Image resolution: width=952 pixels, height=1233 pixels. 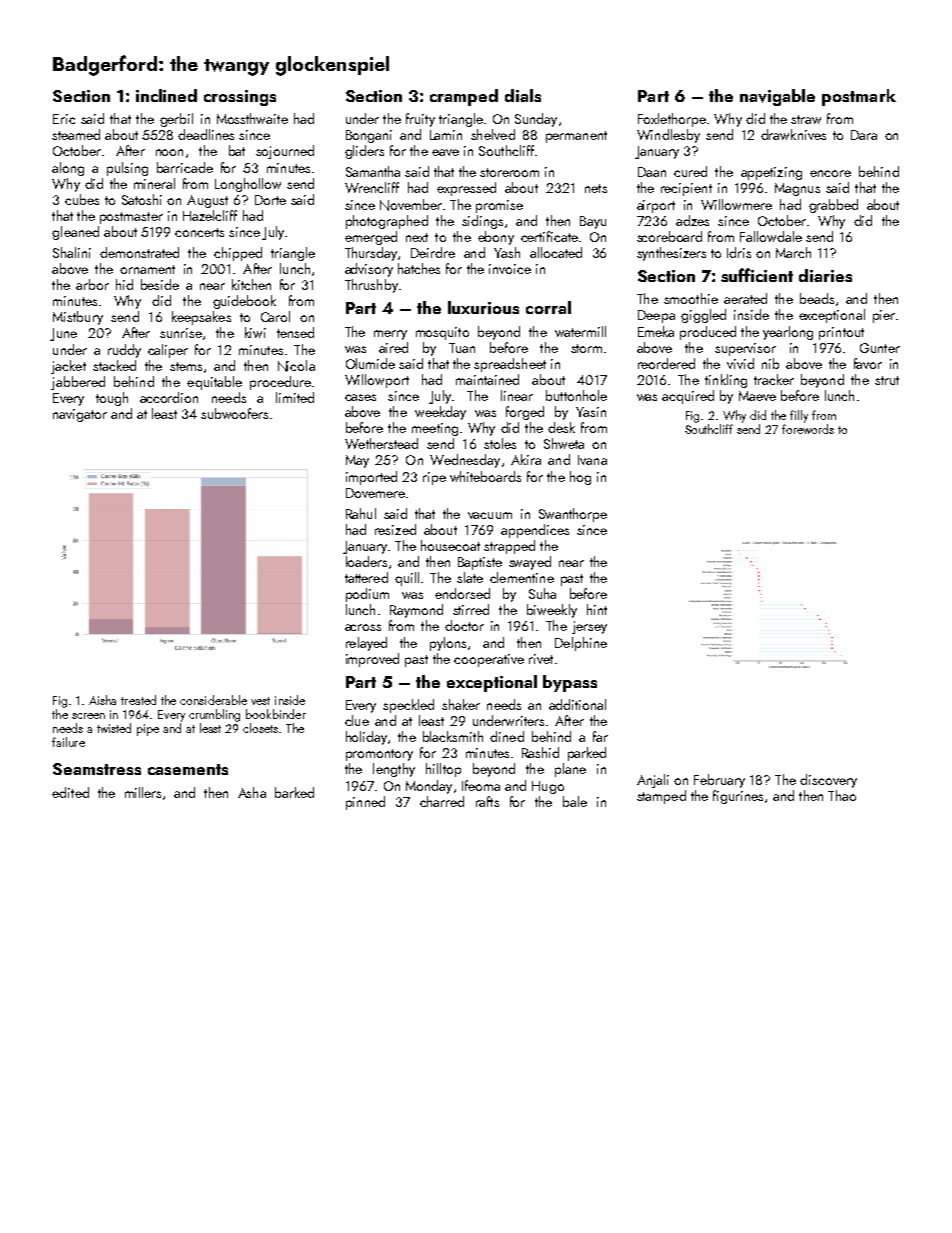 What do you see at coordinates (593, 222) in the document?
I see `Bayu` at bounding box center [593, 222].
